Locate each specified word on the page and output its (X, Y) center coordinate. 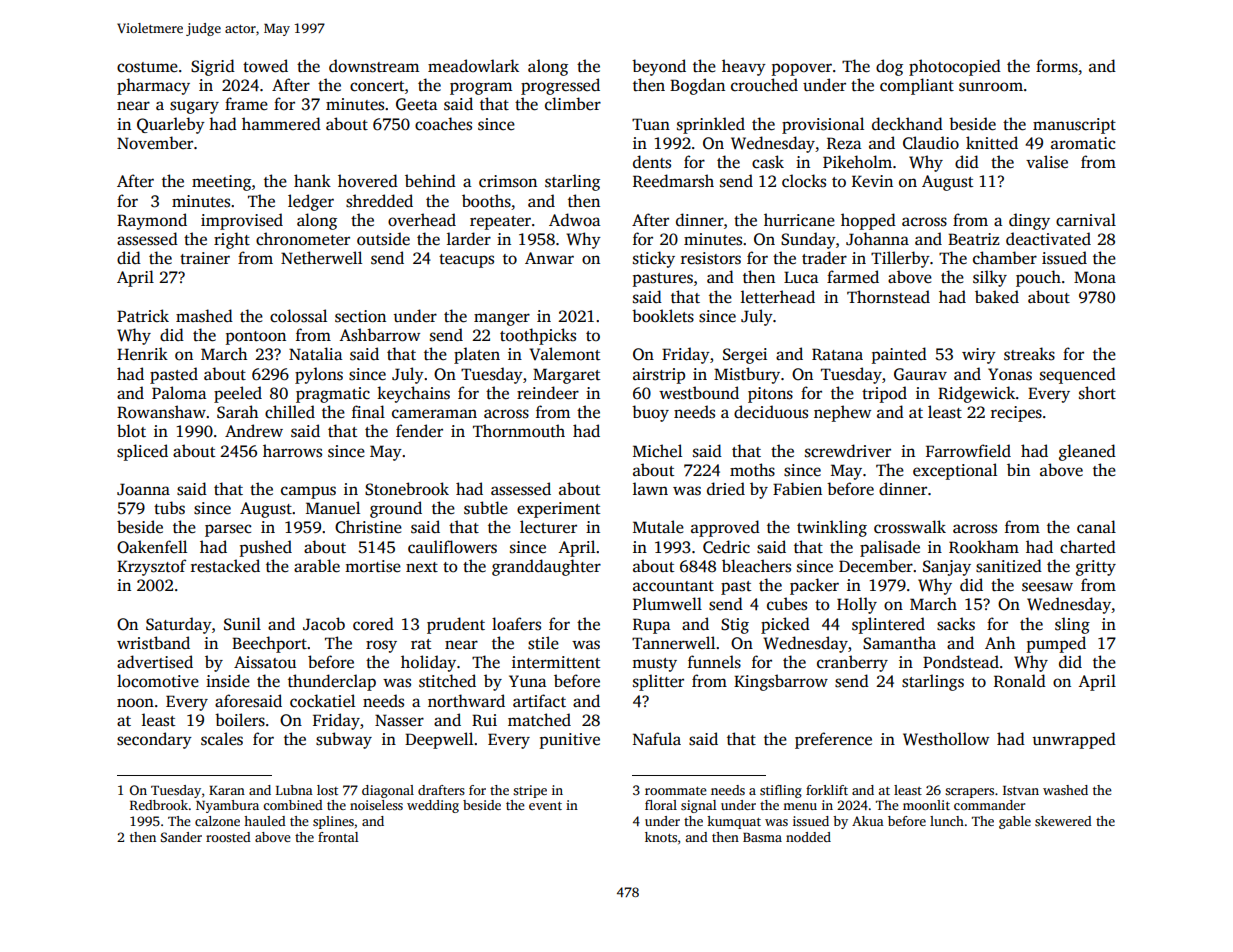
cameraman (434, 413)
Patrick (143, 315)
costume (147, 67)
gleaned (1087, 452)
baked (997, 297)
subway (344, 740)
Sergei (745, 356)
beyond (659, 67)
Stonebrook (407, 489)
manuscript (1074, 126)
